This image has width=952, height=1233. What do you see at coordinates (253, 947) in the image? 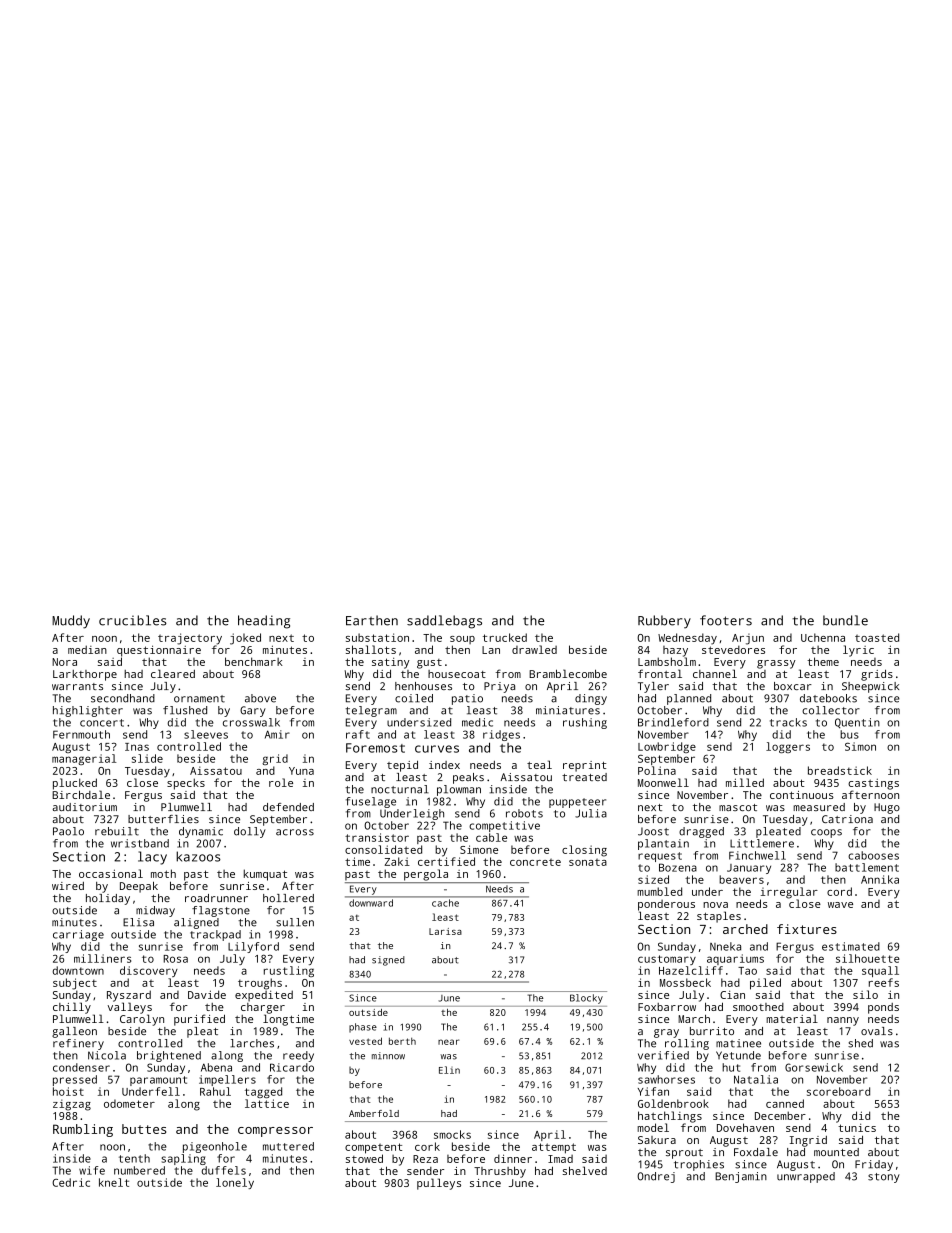
I see `Lilyford` at bounding box center [253, 947].
